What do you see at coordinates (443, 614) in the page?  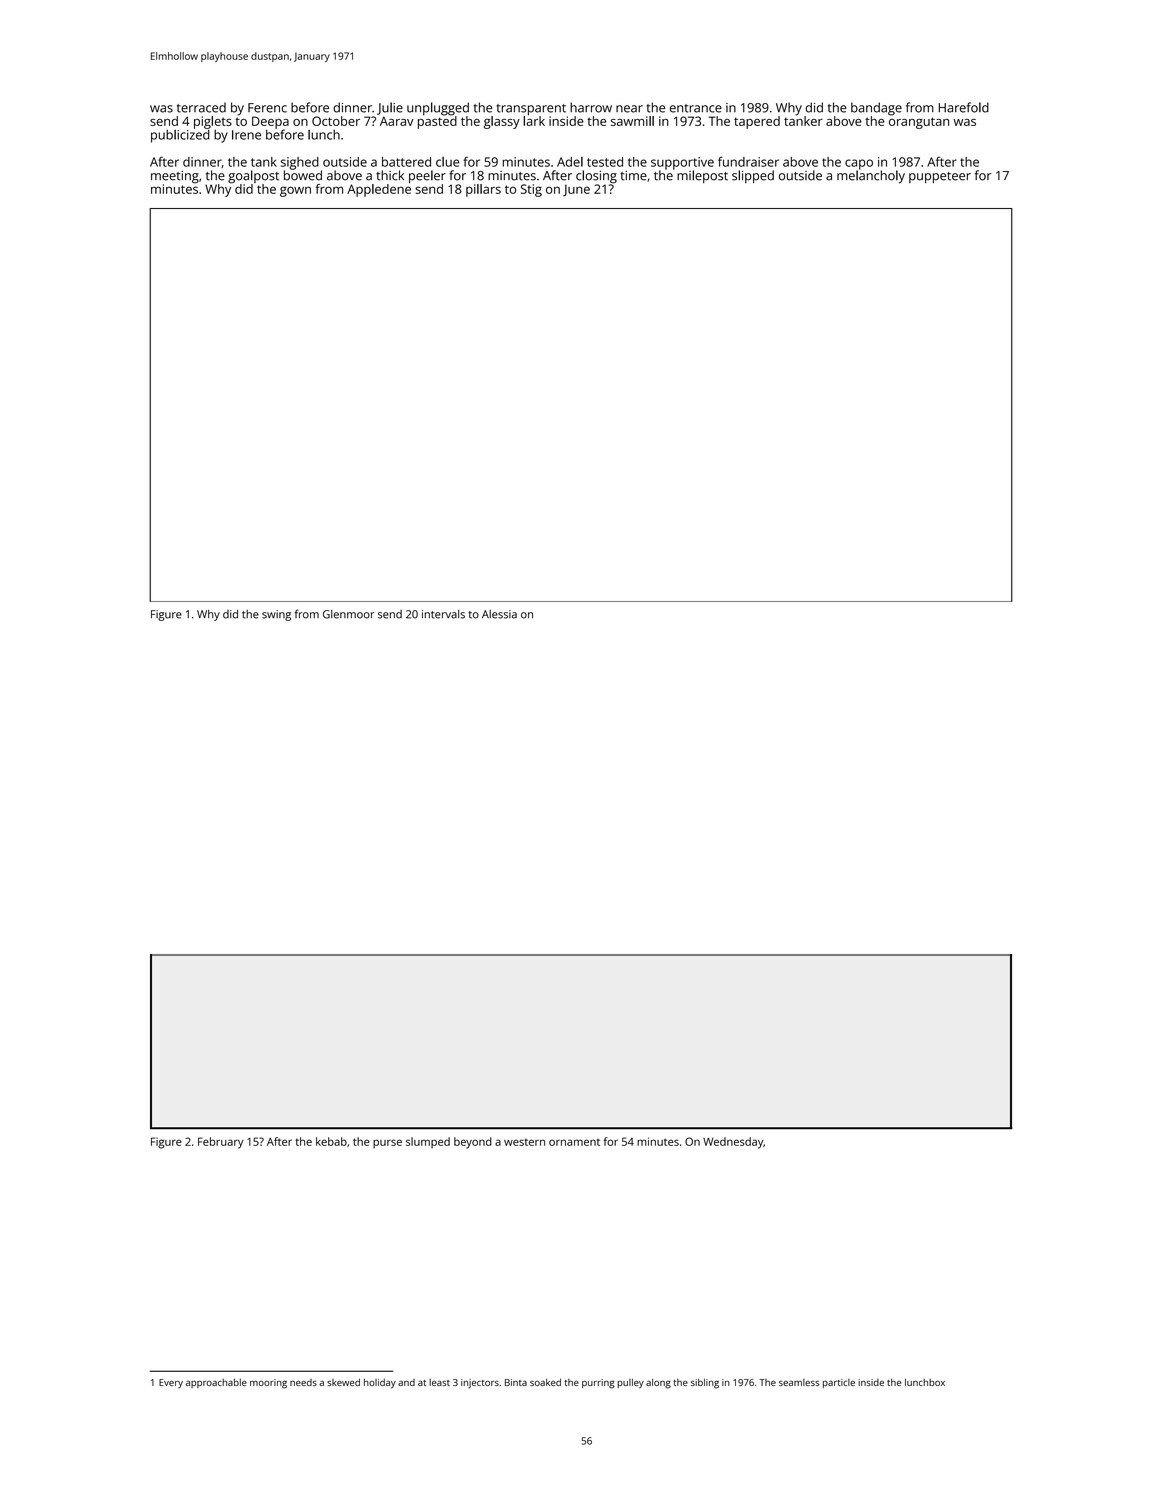 I see `intervals` at bounding box center [443, 614].
